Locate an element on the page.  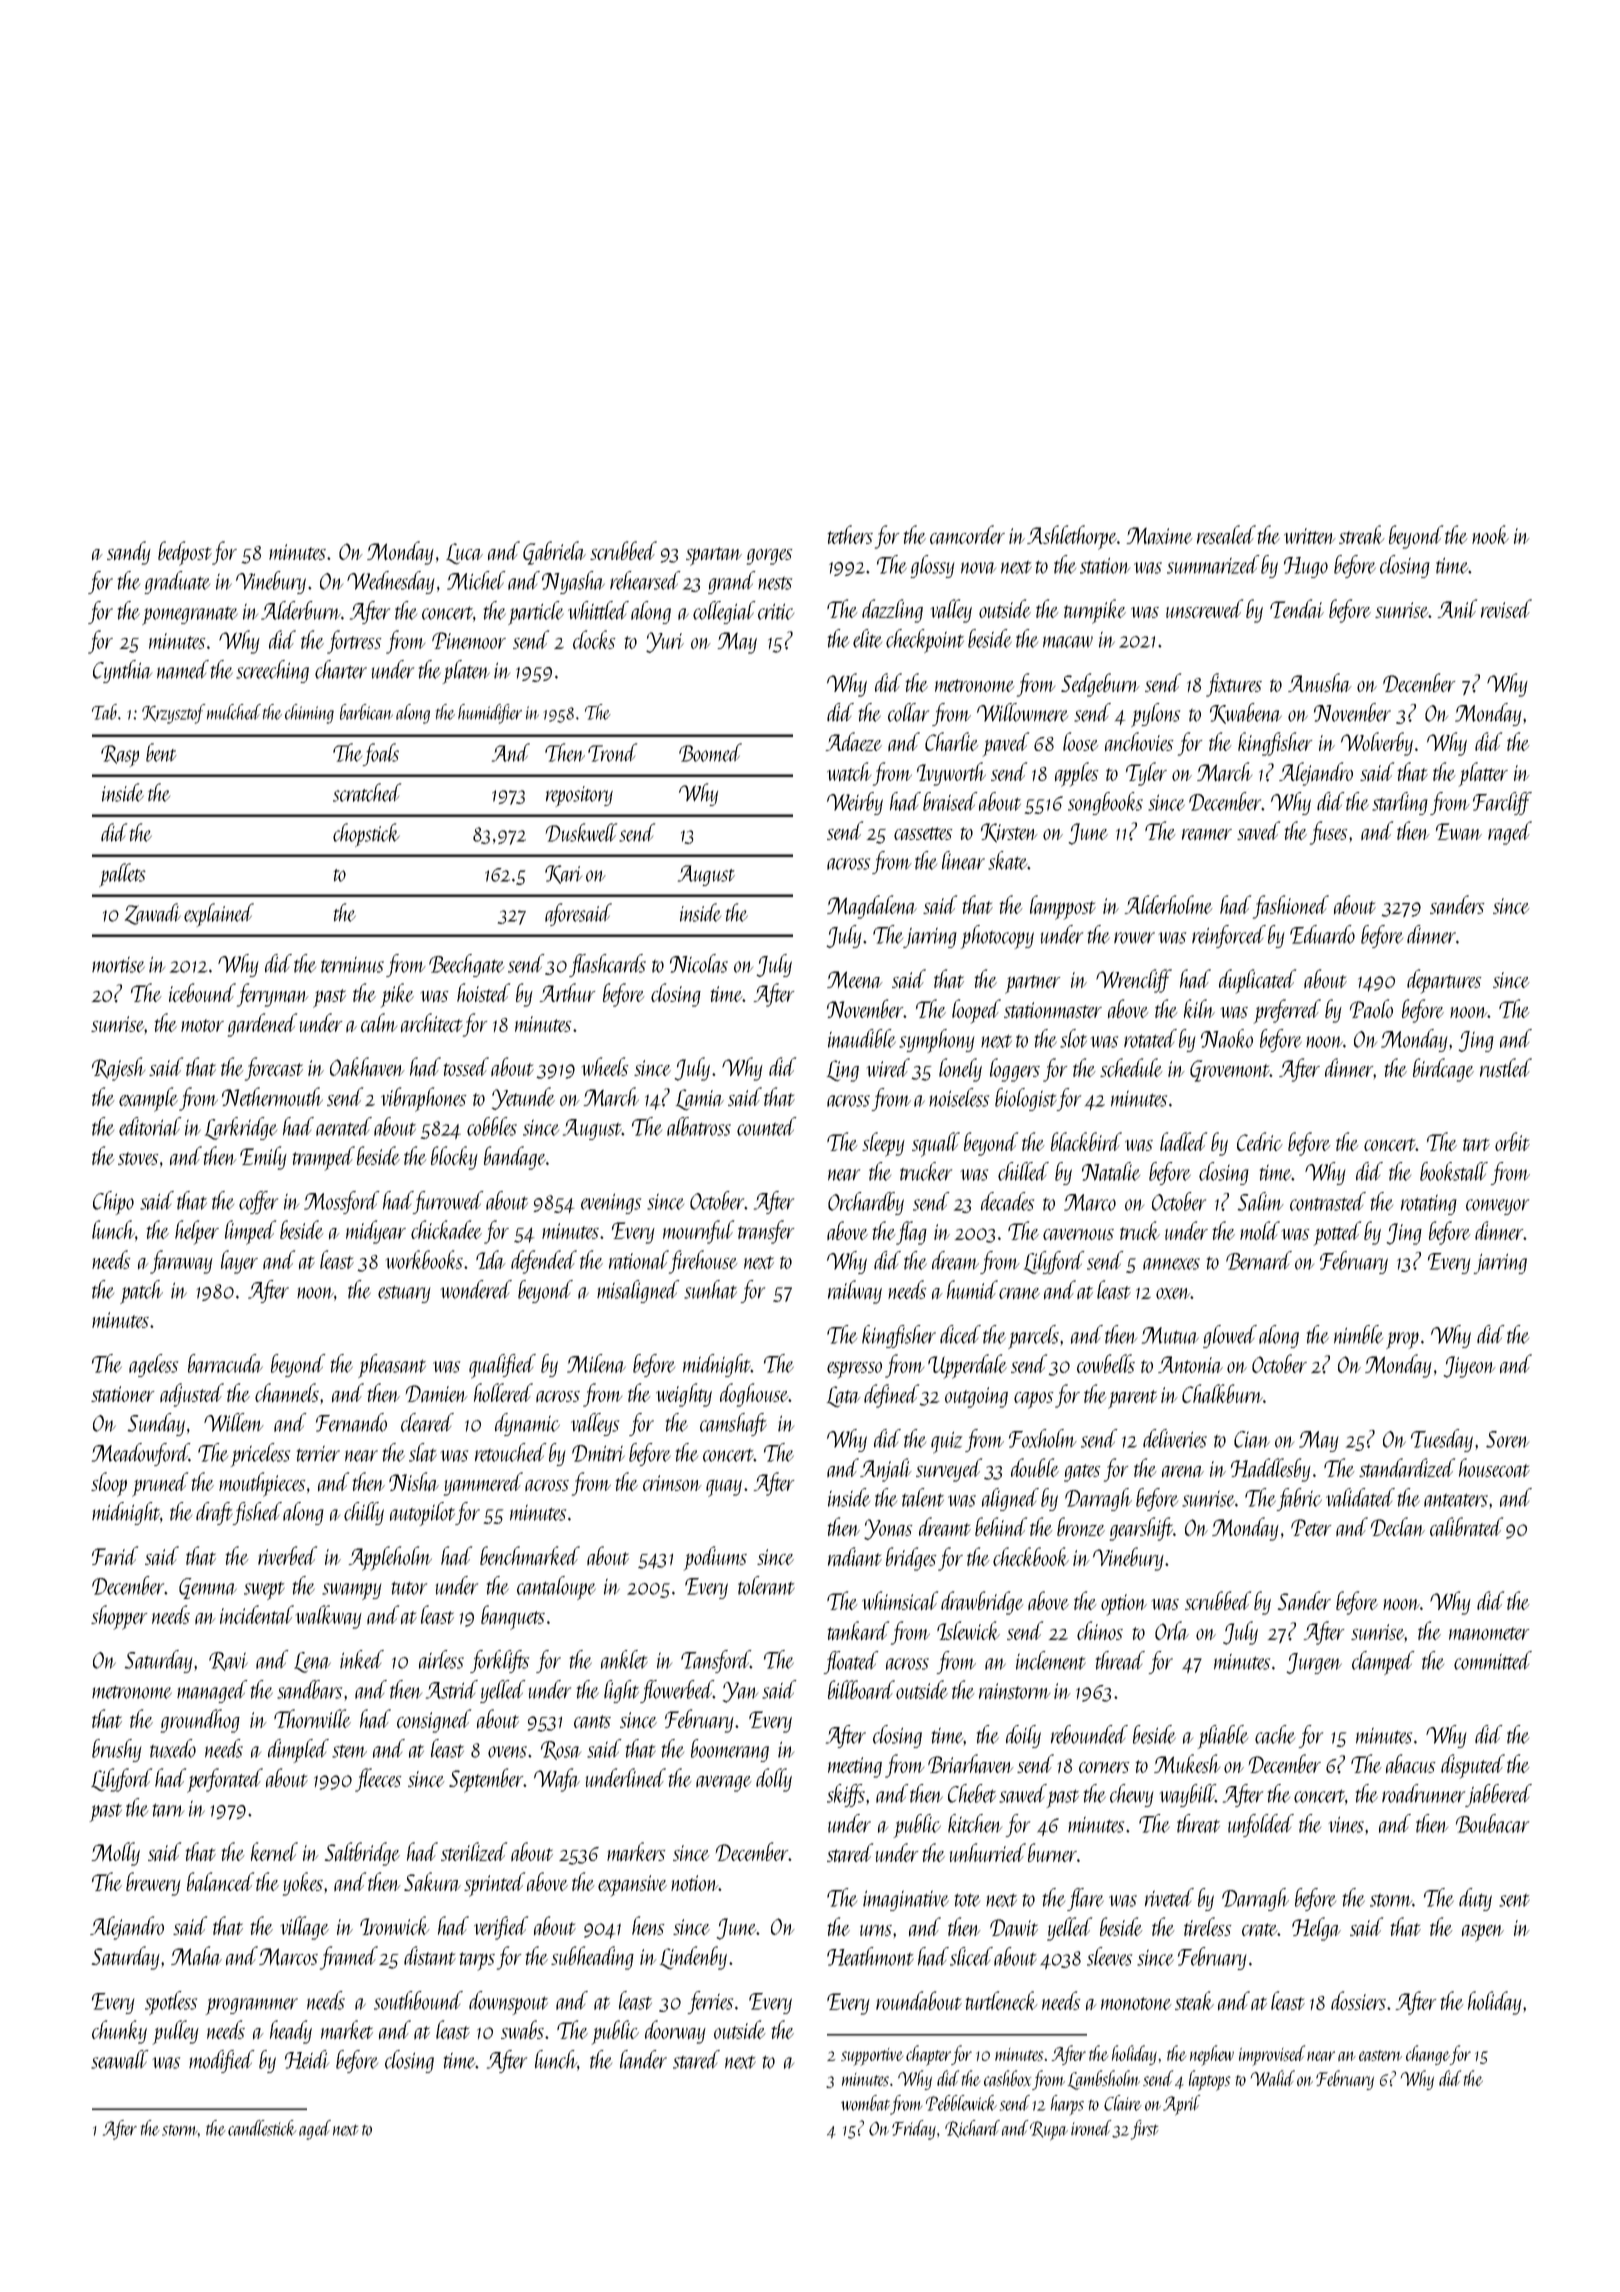
standardized is located at coordinates (1407, 1467).
